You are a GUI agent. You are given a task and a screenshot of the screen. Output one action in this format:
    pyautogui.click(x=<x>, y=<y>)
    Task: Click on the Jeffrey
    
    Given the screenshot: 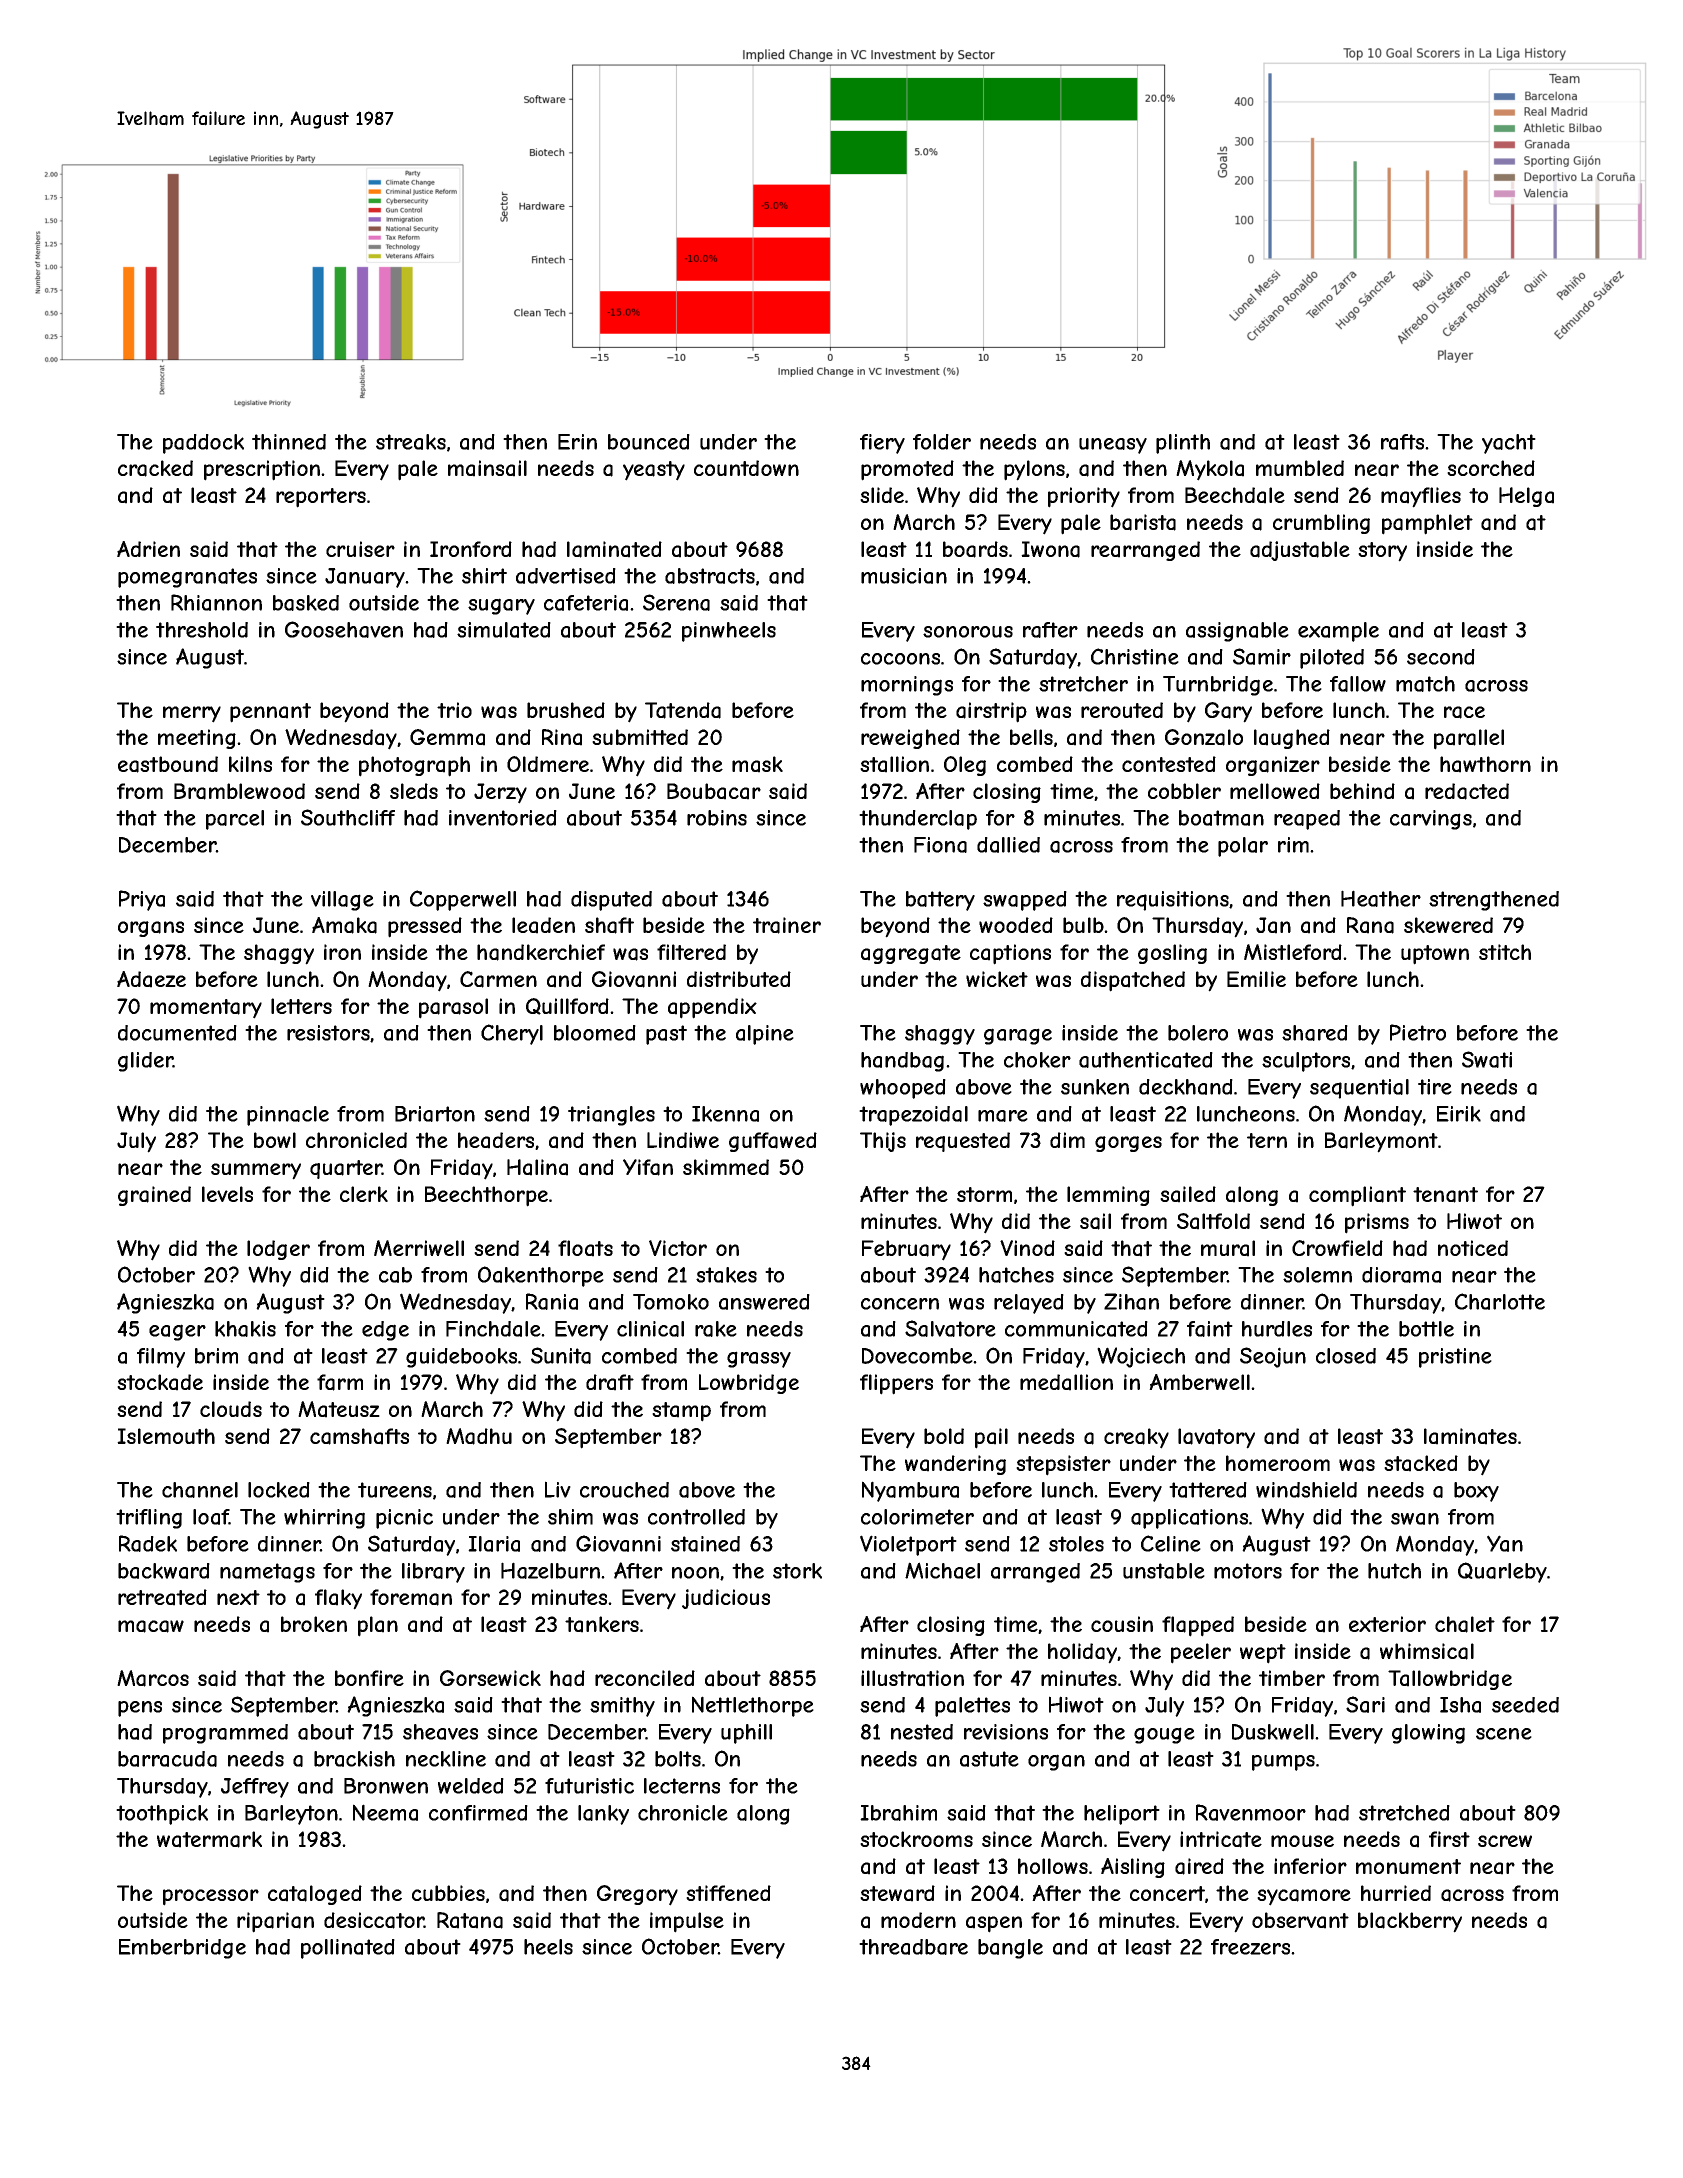 What is the action you would take?
    pyautogui.click(x=255, y=1788)
